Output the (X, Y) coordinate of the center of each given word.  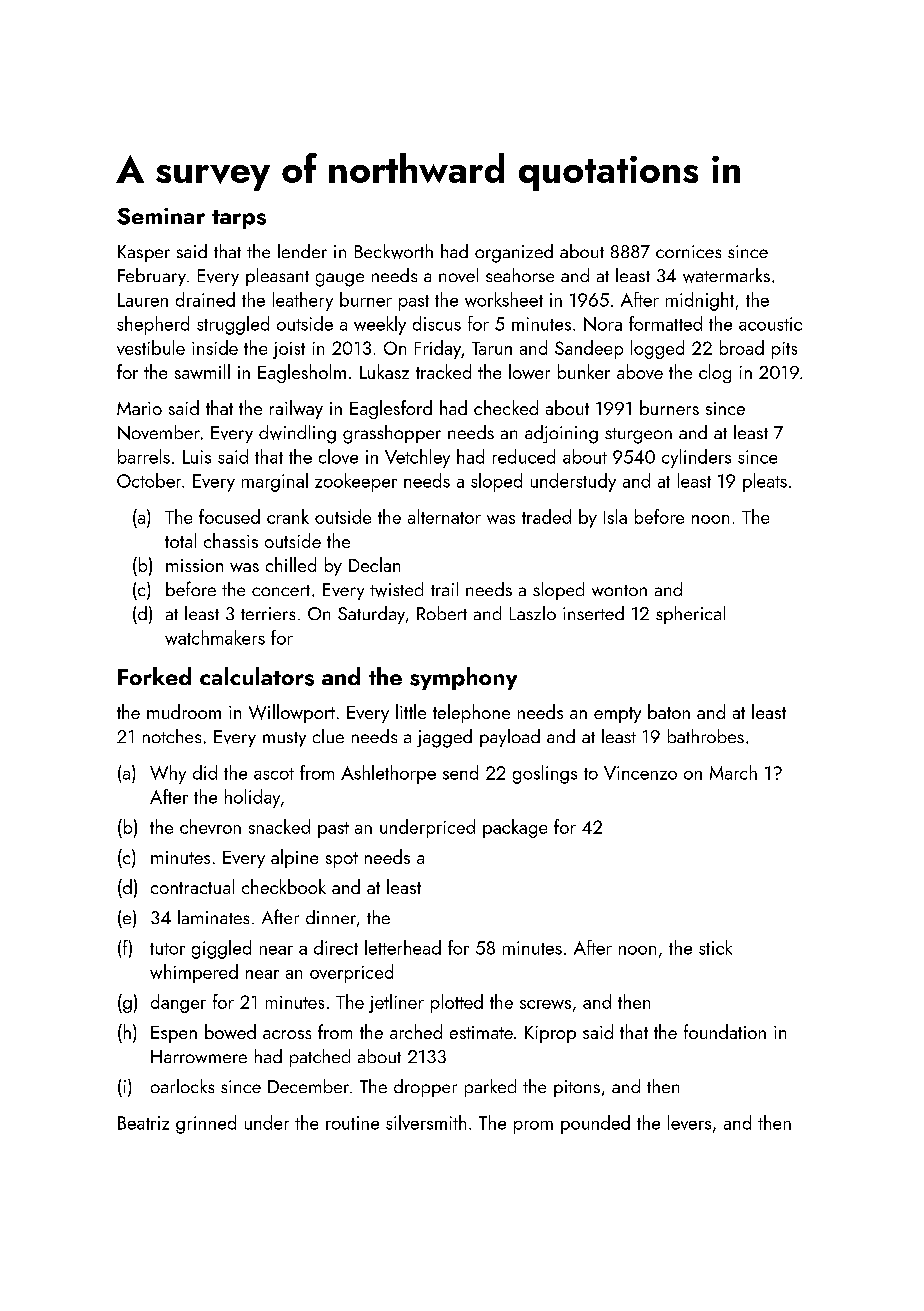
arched (416, 1031)
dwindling (297, 434)
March (733, 772)
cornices (688, 251)
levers (689, 1122)
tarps (239, 219)
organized (514, 253)
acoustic (770, 324)
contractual (192, 886)
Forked (154, 676)
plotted (457, 1003)
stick (715, 947)
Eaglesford (391, 409)
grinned (206, 1124)
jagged (444, 738)
